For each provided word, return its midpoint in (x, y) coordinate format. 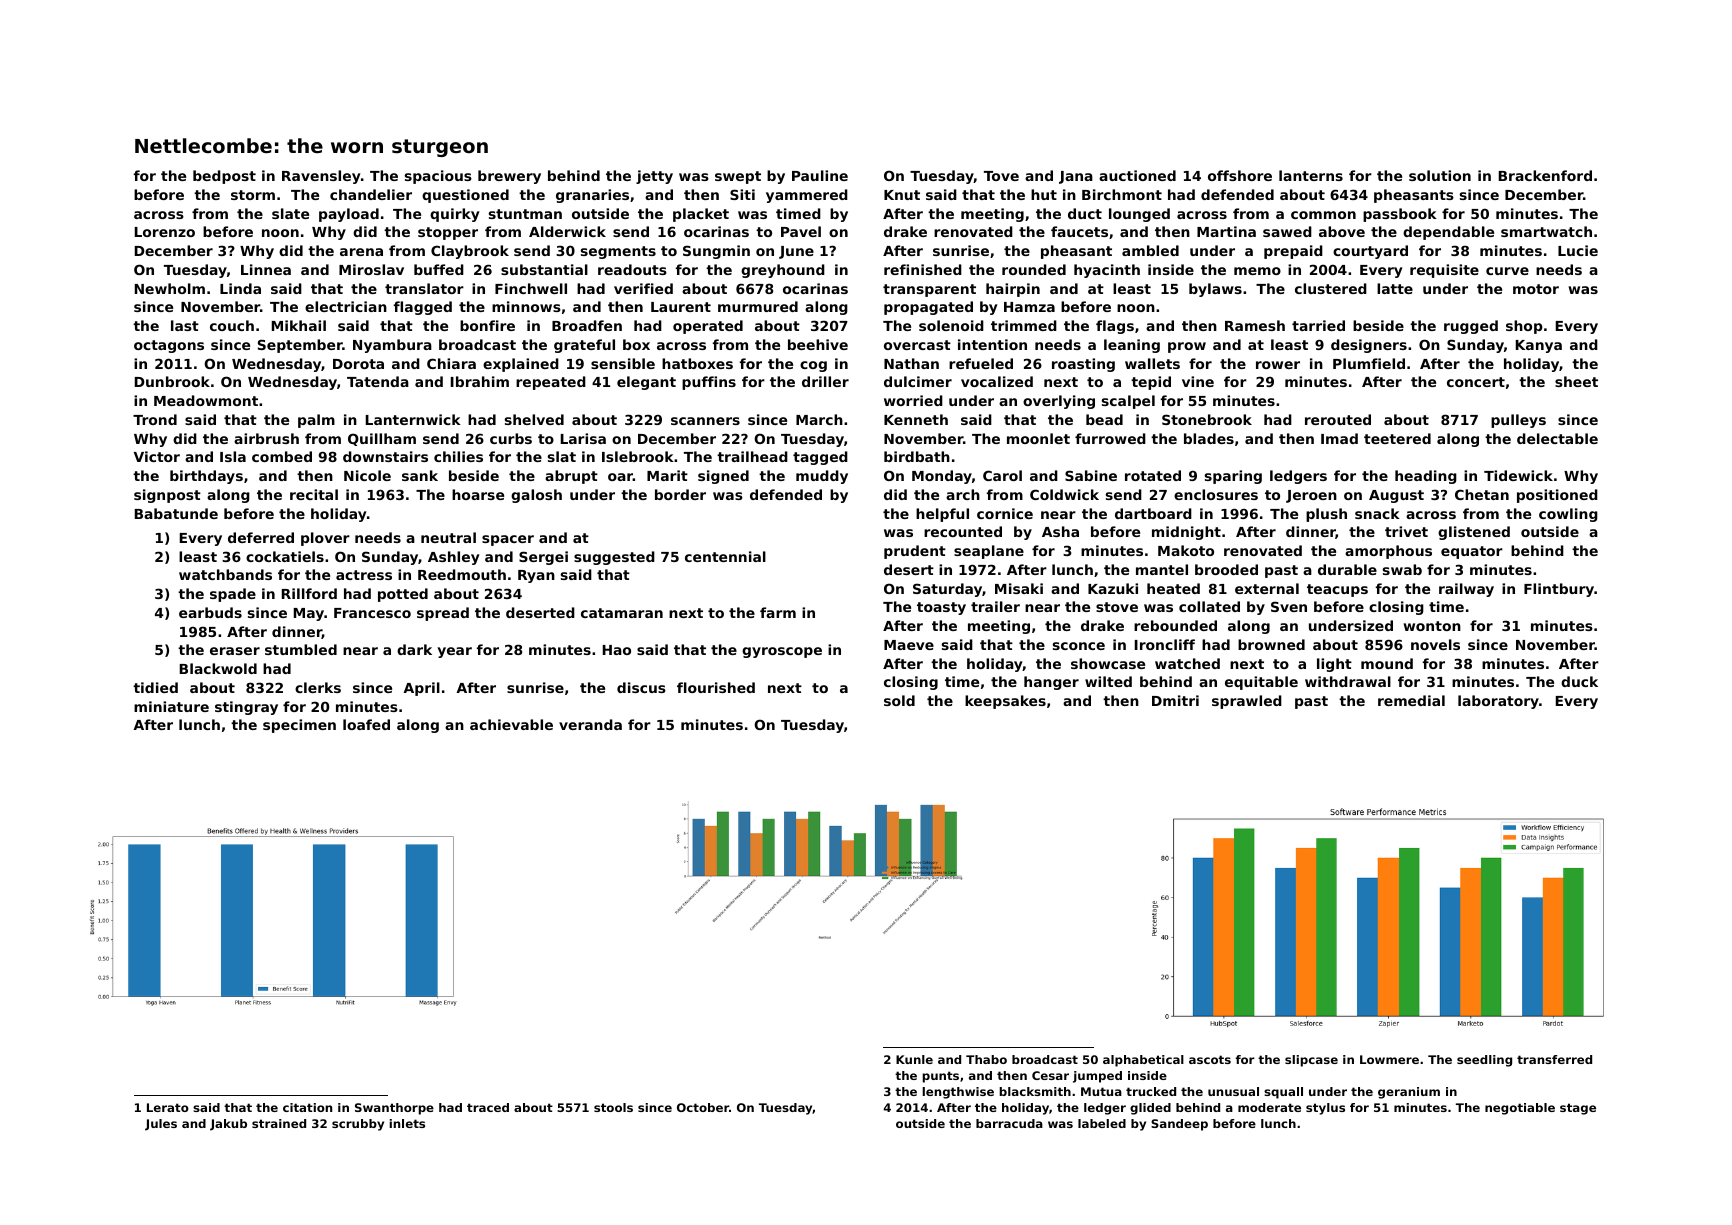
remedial (1411, 700)
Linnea (266, 269)
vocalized (997, 381)
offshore (1240, 175)
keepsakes (1005, 702)
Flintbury (1559, 590)
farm (778, 612)
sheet (1576, 381)
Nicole (367, 475)
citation (307, 1107)
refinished (923, 269)
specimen (299, 726)
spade (233, 595)
